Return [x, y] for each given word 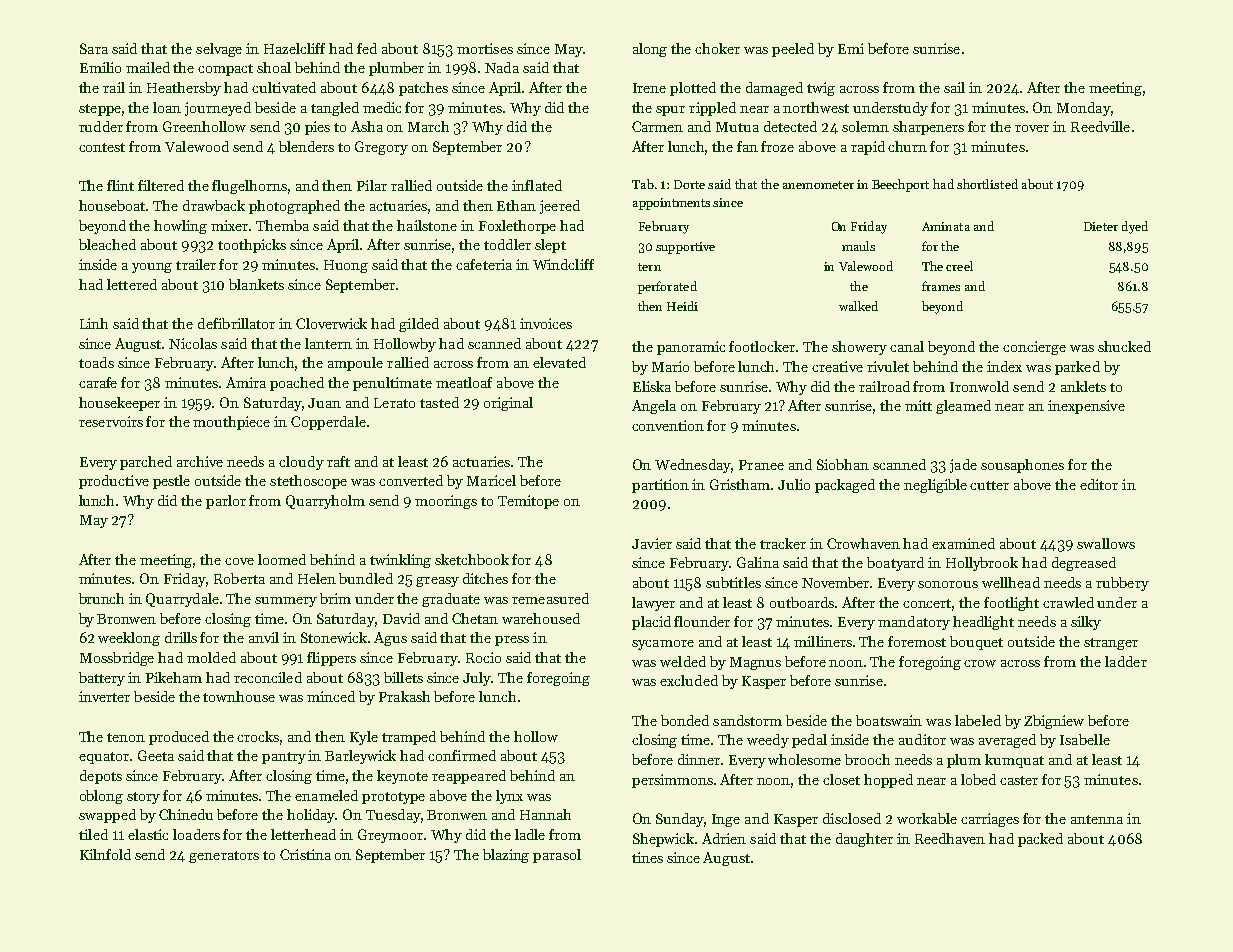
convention [668, 425]
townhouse [239, 696]
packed [1040, 840]
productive [114, 482]
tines [647, 857]
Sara [94, 48]
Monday [1084, 109]
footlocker [762, 346]
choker [717, 48]
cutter [989, 485]
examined [963, 543]
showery [859, 348]
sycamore [663, 645]
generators [224, 857]
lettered [132, 284]
